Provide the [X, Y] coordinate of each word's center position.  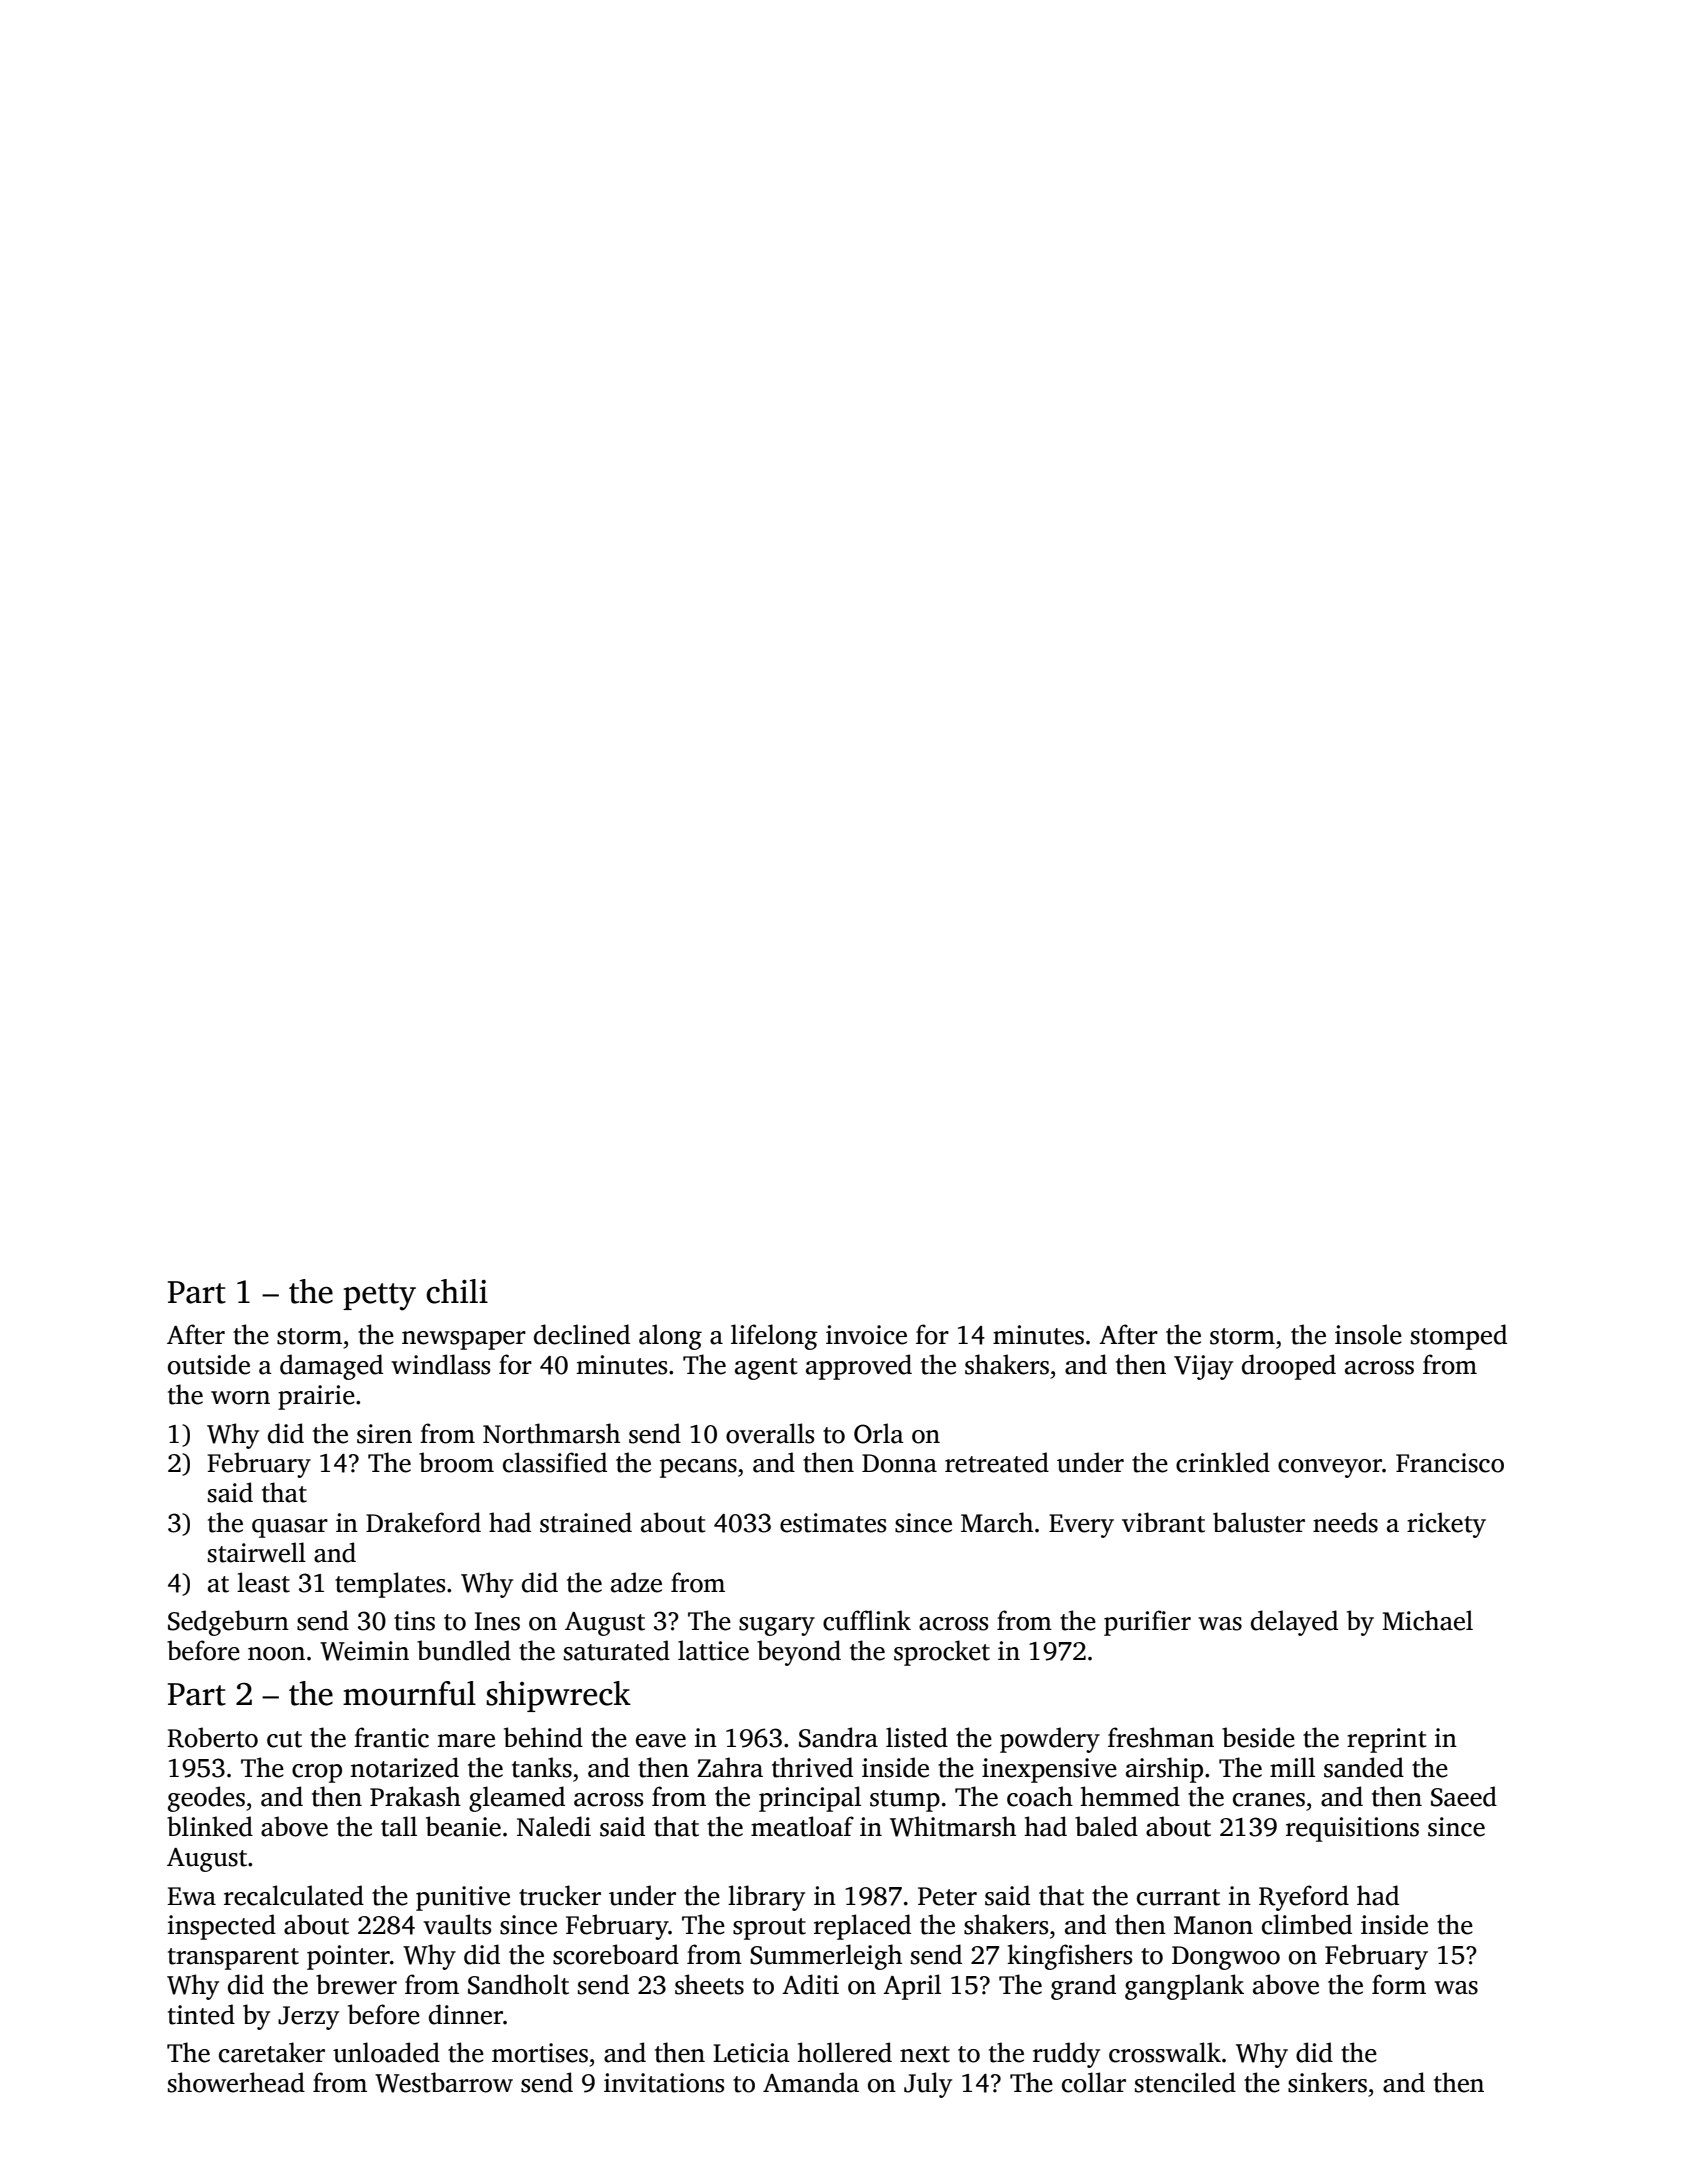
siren [384, 1434]
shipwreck [558, 1696]
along [670, 1337]
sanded [1364, 1767]
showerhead [236, 2082]
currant [1178, 1897]
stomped [1459, 1337]
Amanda [811, 2082]
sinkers [1327, 2082]
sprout [769, 1929]
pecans [698, 1468]
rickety [1446, 1525]
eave [661, 1741]
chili [457, 1291]
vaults [457, 1924]
